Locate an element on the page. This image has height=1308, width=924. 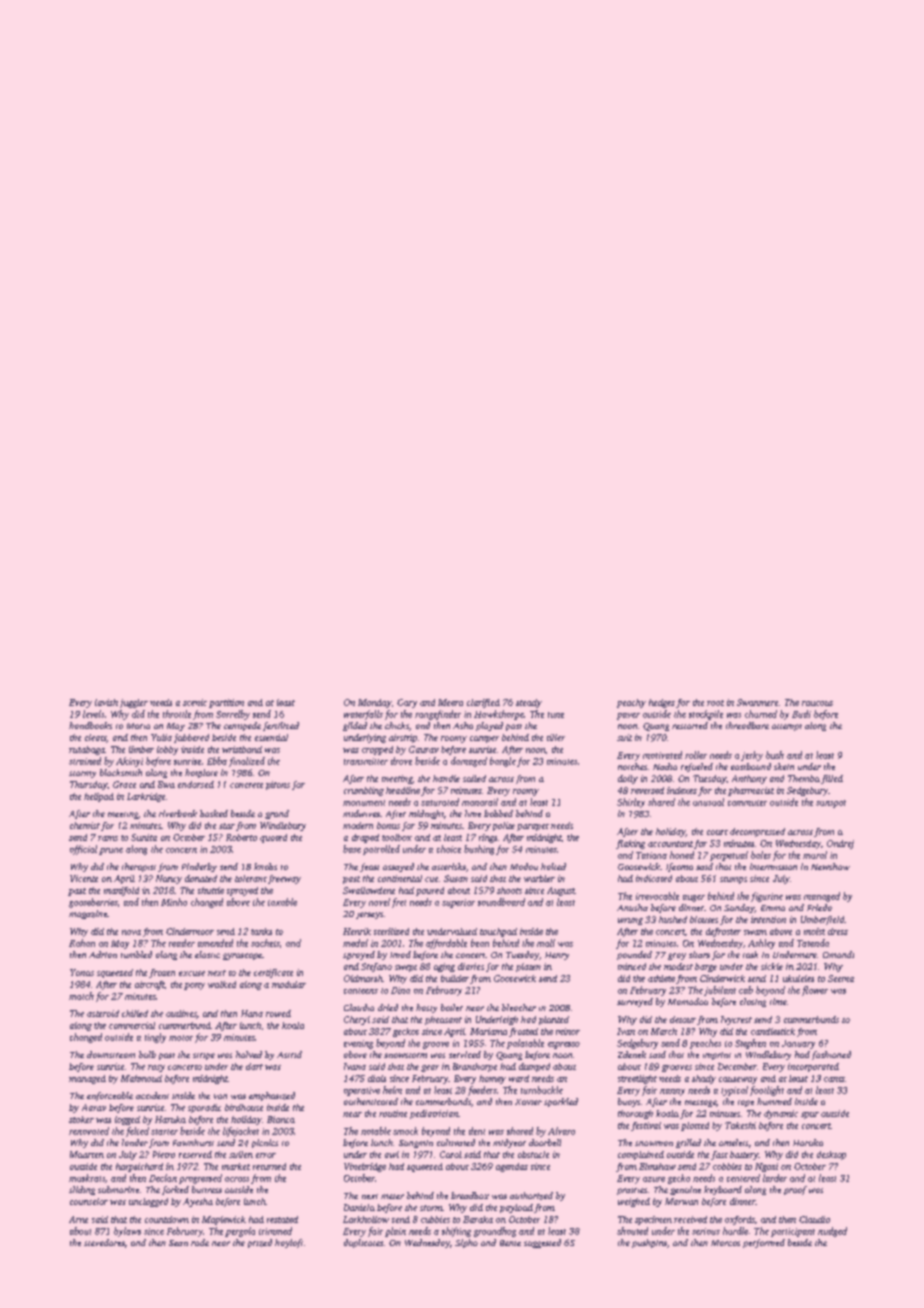
rings is located at coordinates (488, 838).
